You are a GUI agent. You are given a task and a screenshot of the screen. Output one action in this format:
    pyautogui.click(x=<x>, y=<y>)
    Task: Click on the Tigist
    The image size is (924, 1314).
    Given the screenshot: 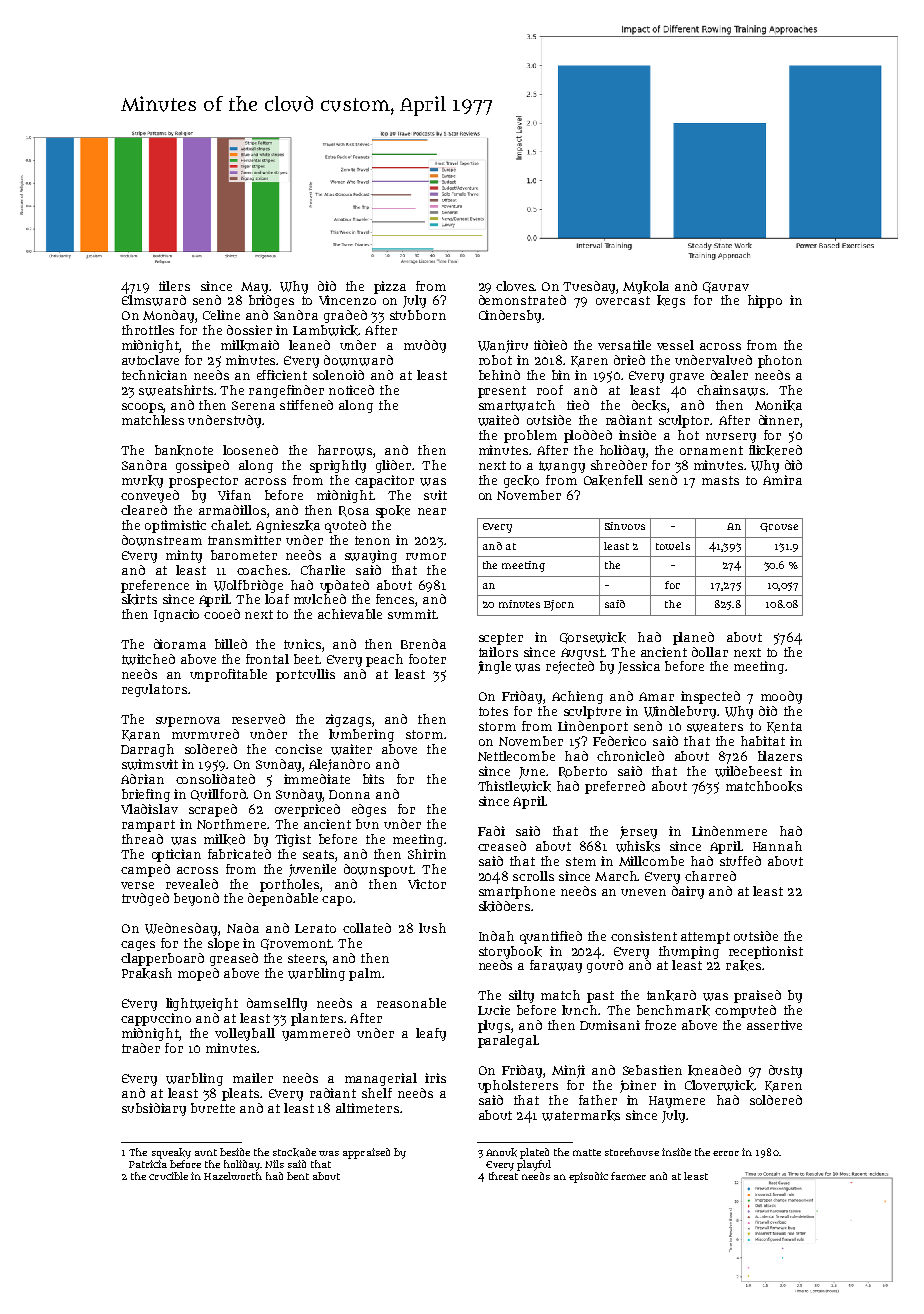 What is the action you would take?
    pyautogui.click(x=293, y=840)
